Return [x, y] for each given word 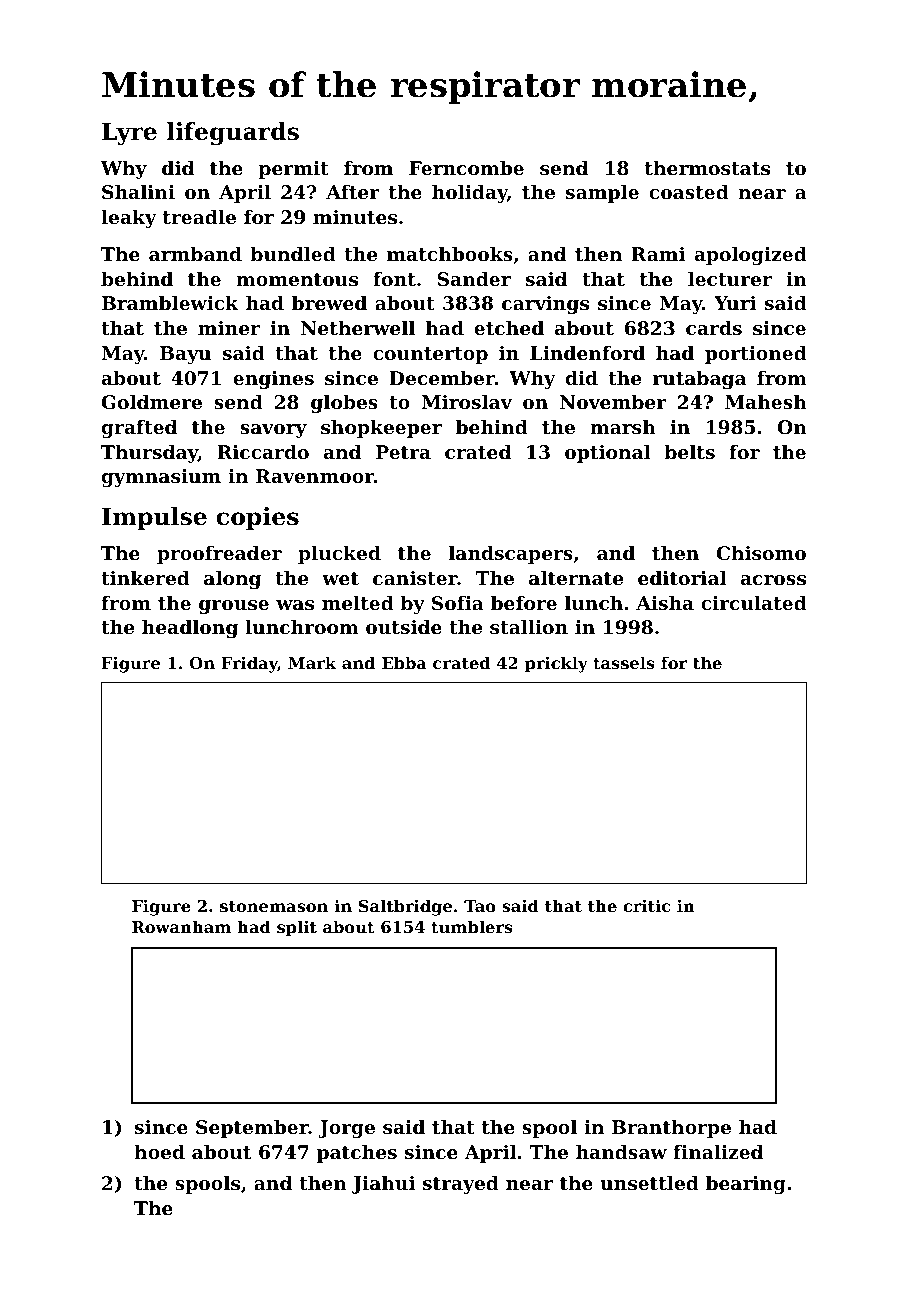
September [252, 1129]
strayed [461, 1185]
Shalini [138, 192]
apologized [751, 256]
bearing [746, 1185]
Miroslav [467, 402]
